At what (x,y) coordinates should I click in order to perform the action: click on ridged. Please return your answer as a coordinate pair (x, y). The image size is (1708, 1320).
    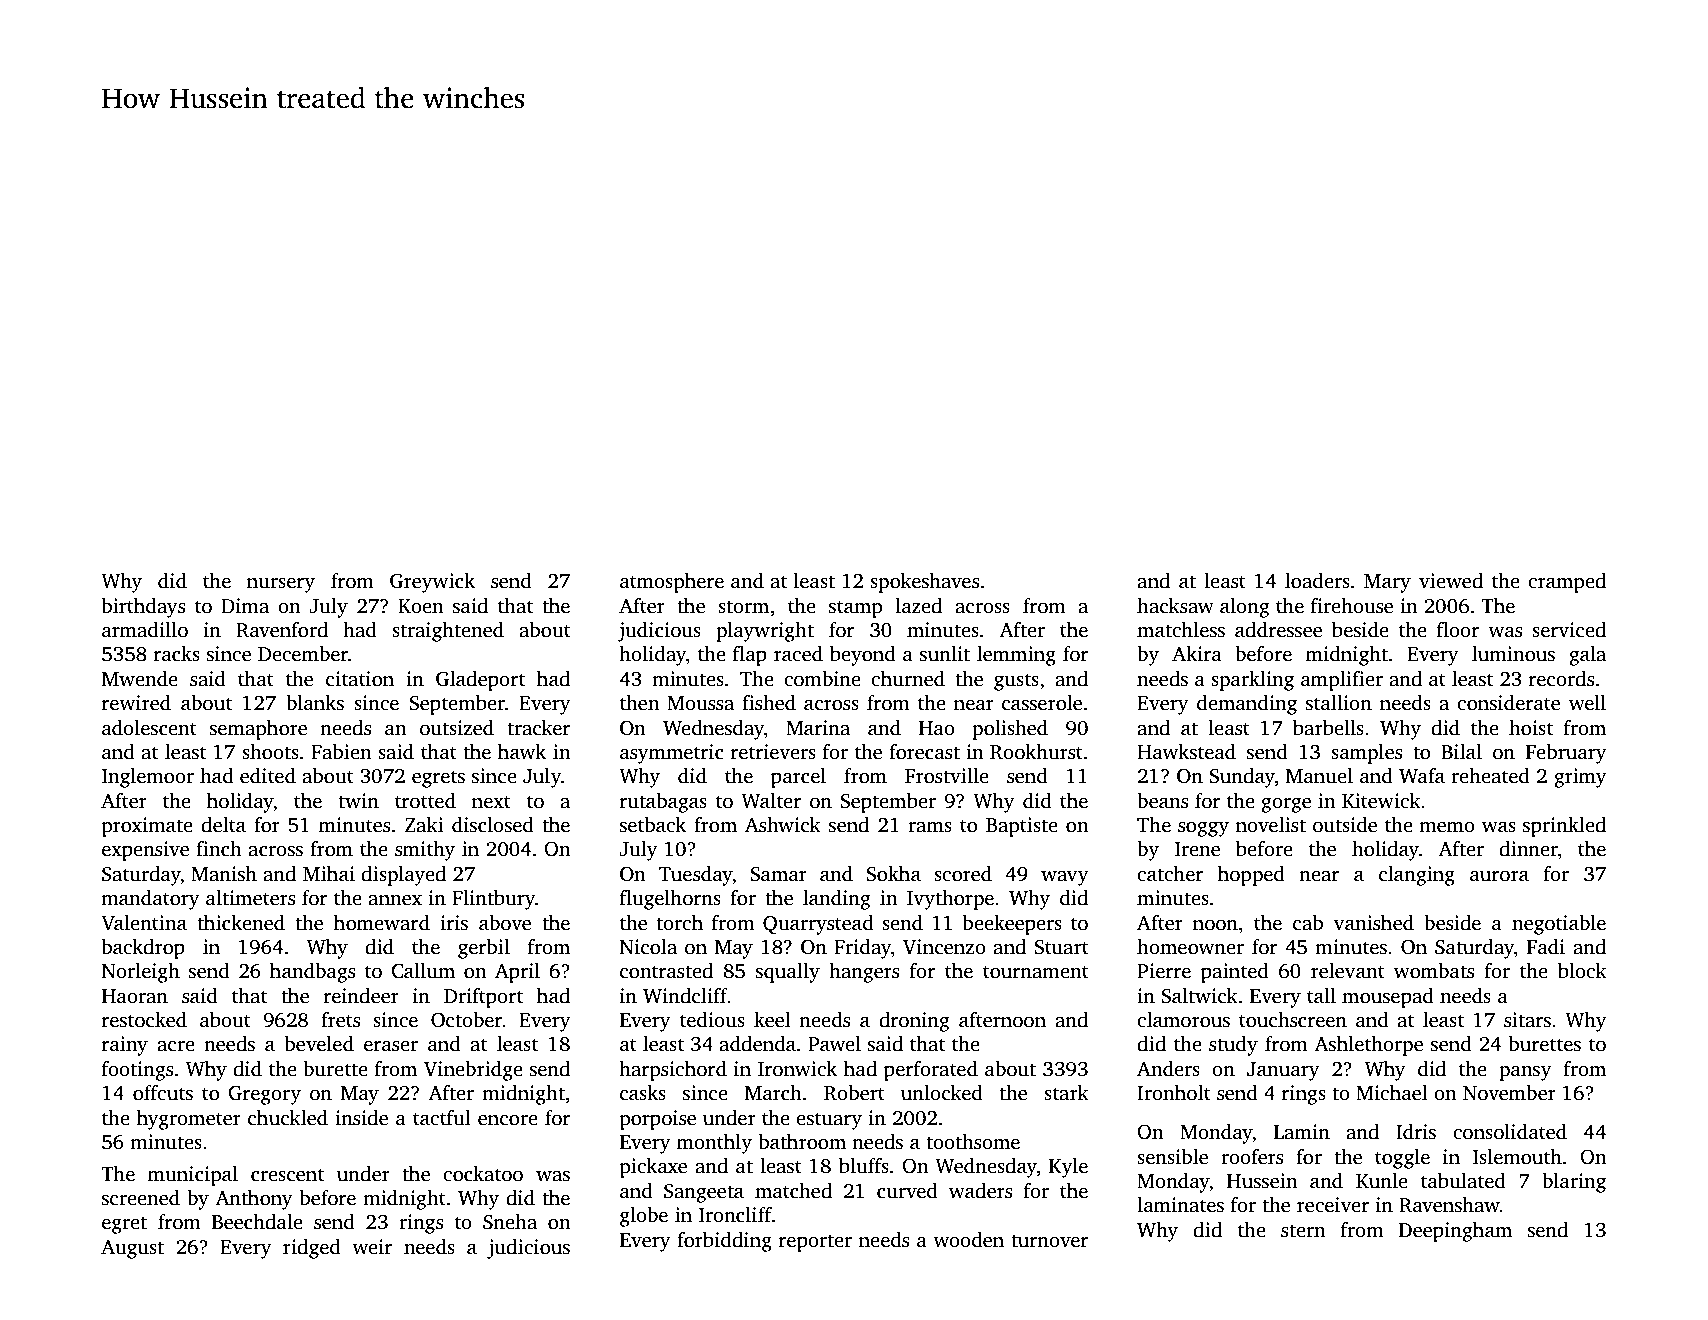
    Looking at the image, I should click on (312, 1249).
